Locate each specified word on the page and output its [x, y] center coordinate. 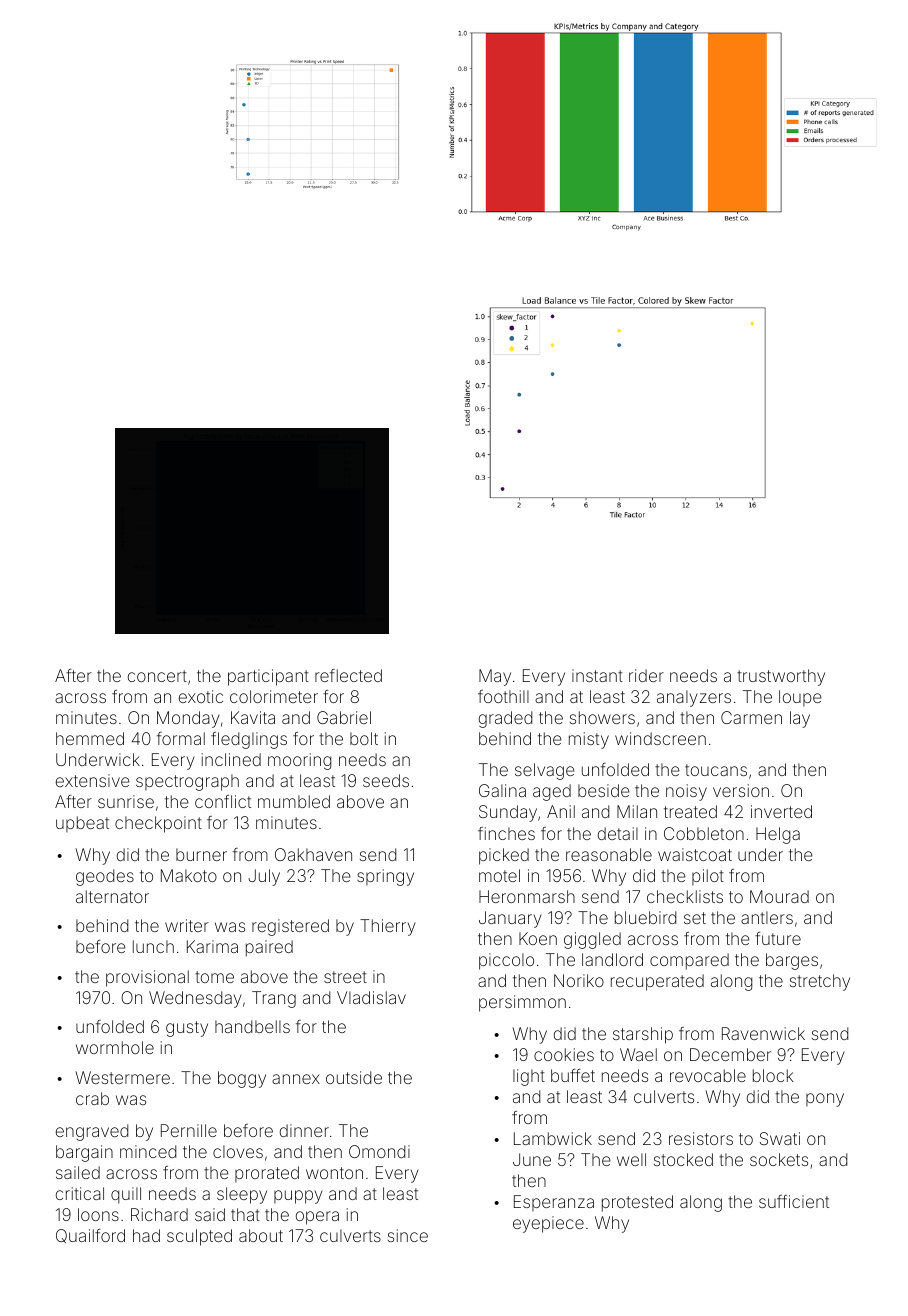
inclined [231, 759]
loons [98, 1214]
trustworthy [781, 677]
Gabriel [344, 717]
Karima [212, 946]
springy [385, 877]
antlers [767, 917]
